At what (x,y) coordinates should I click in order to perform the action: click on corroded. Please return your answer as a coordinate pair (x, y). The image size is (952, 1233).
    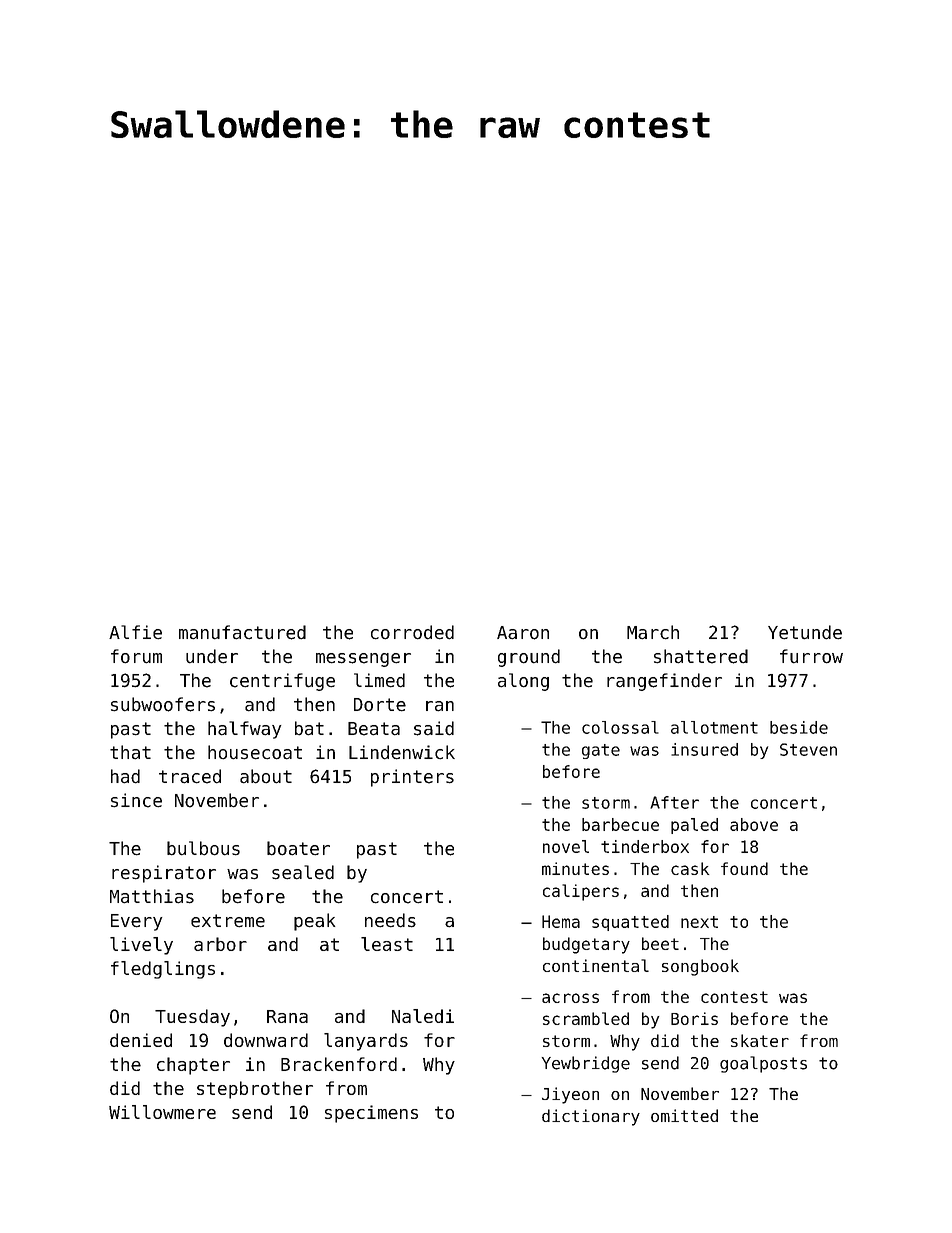
    Looking at the image, I should click on (412, 632).
